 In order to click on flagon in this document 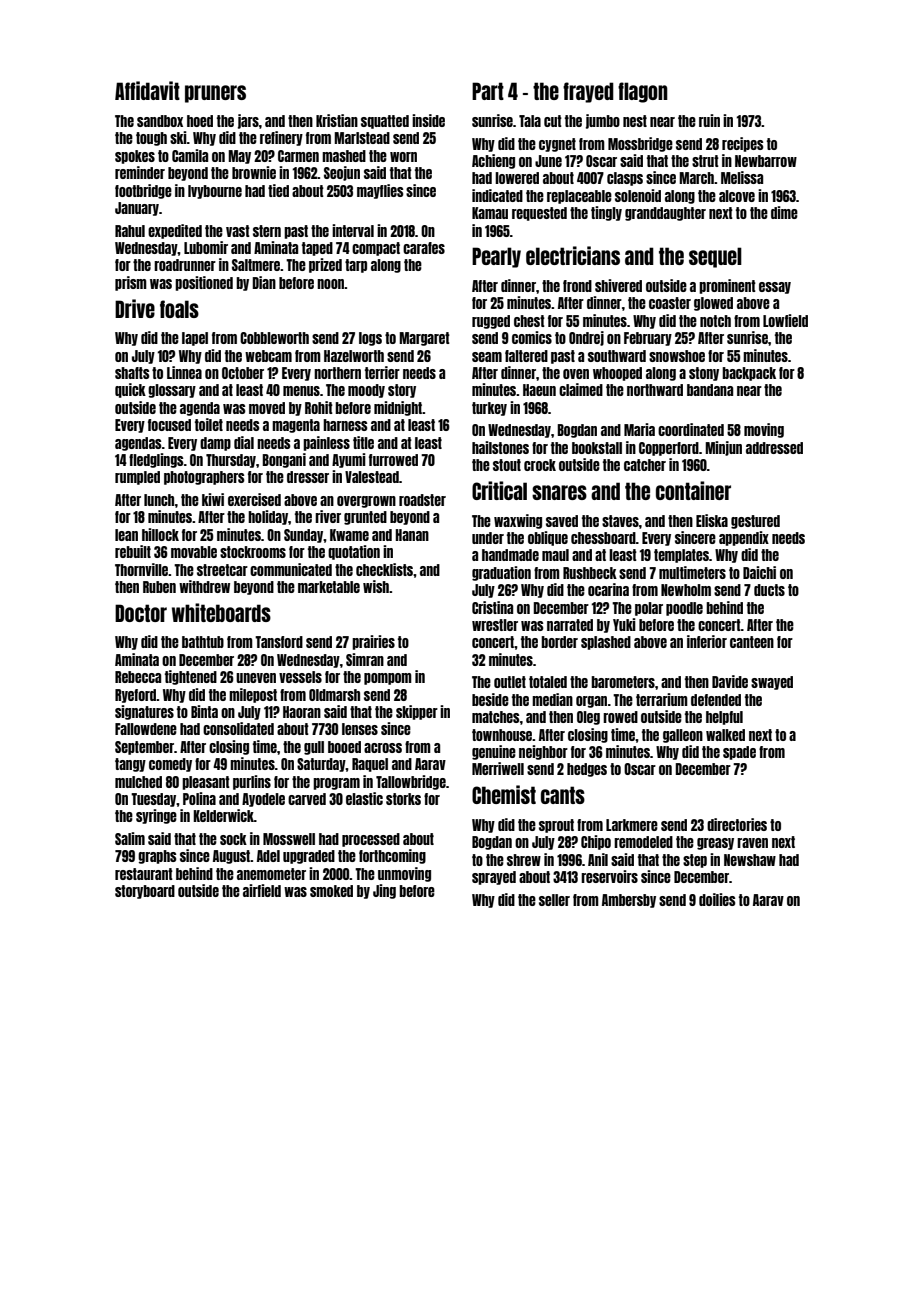, I will do `click(643, 92)`.
